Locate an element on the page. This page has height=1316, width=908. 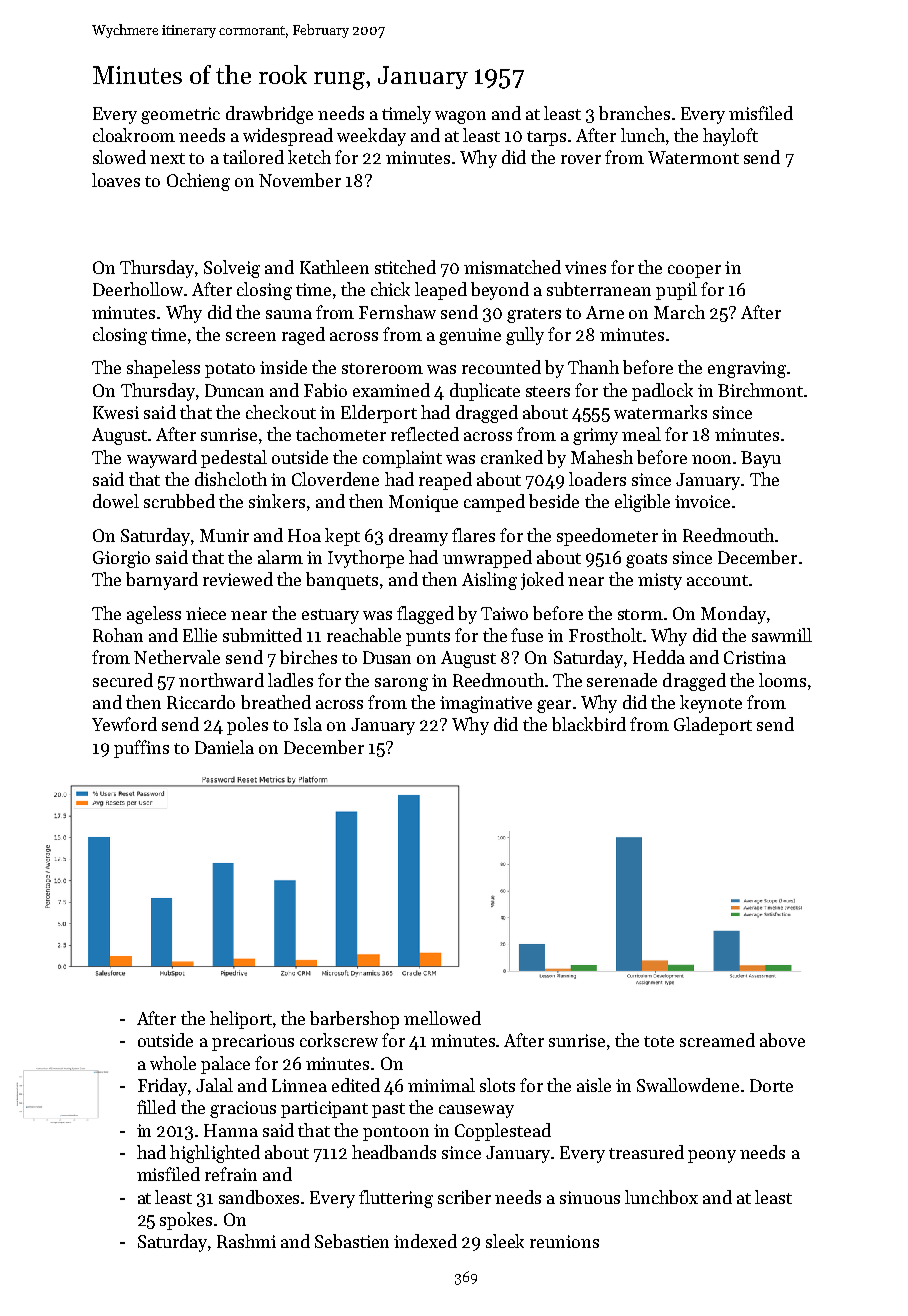
whole is located at coordinates (173, 1063).
